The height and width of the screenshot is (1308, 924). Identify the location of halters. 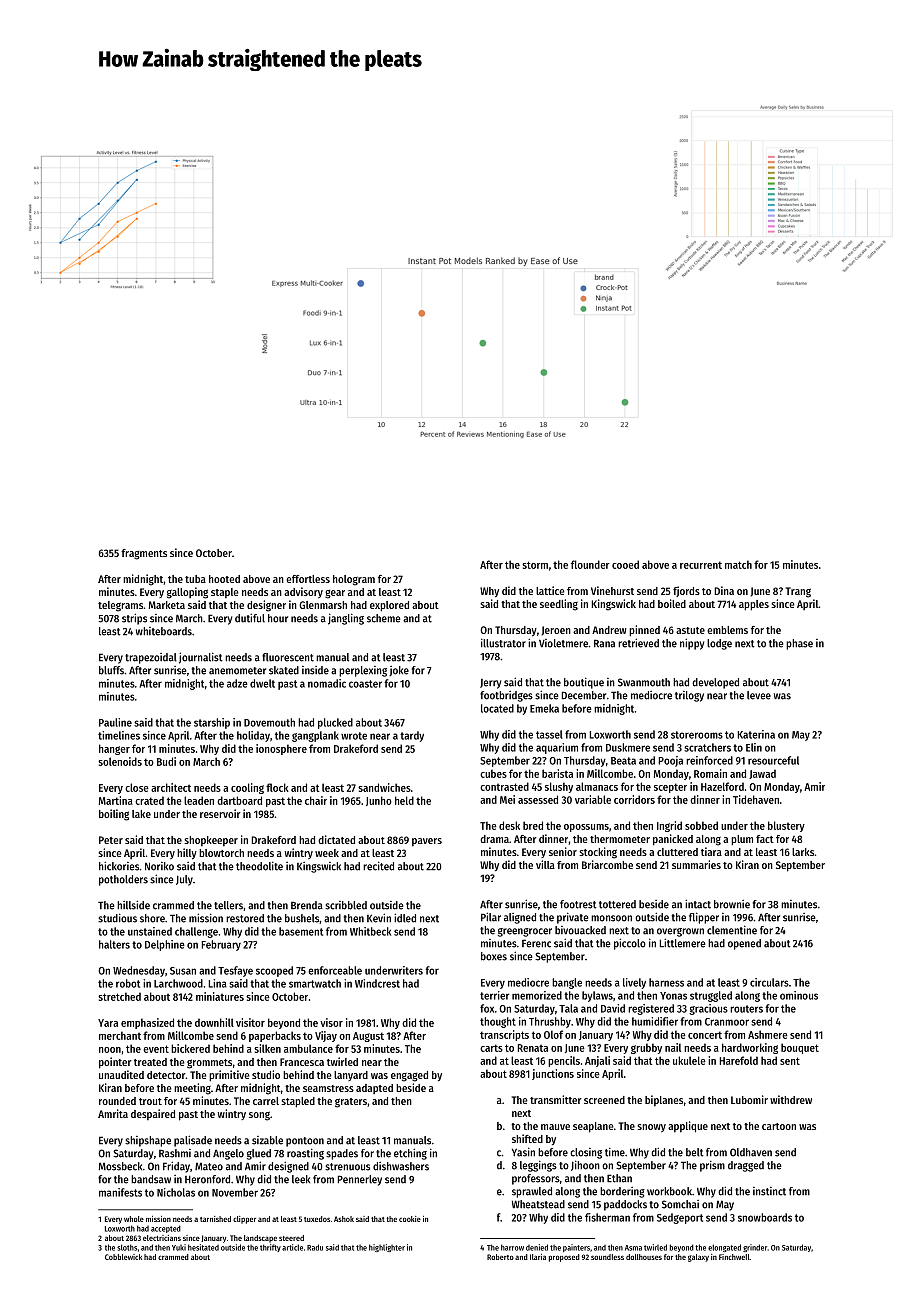
(114, 944).
